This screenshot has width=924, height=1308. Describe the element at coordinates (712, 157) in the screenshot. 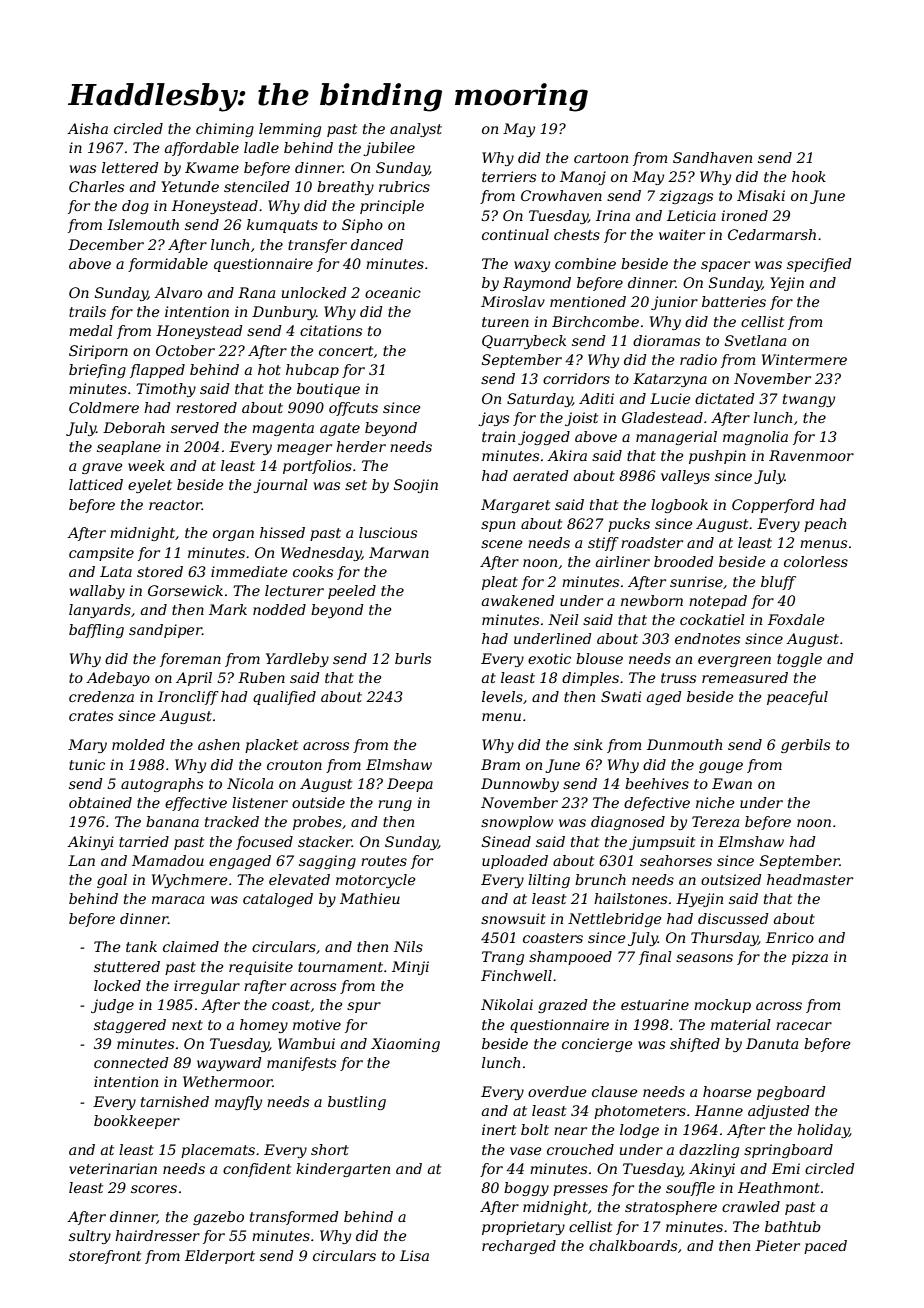

I see `Sandhaven` at that location.
